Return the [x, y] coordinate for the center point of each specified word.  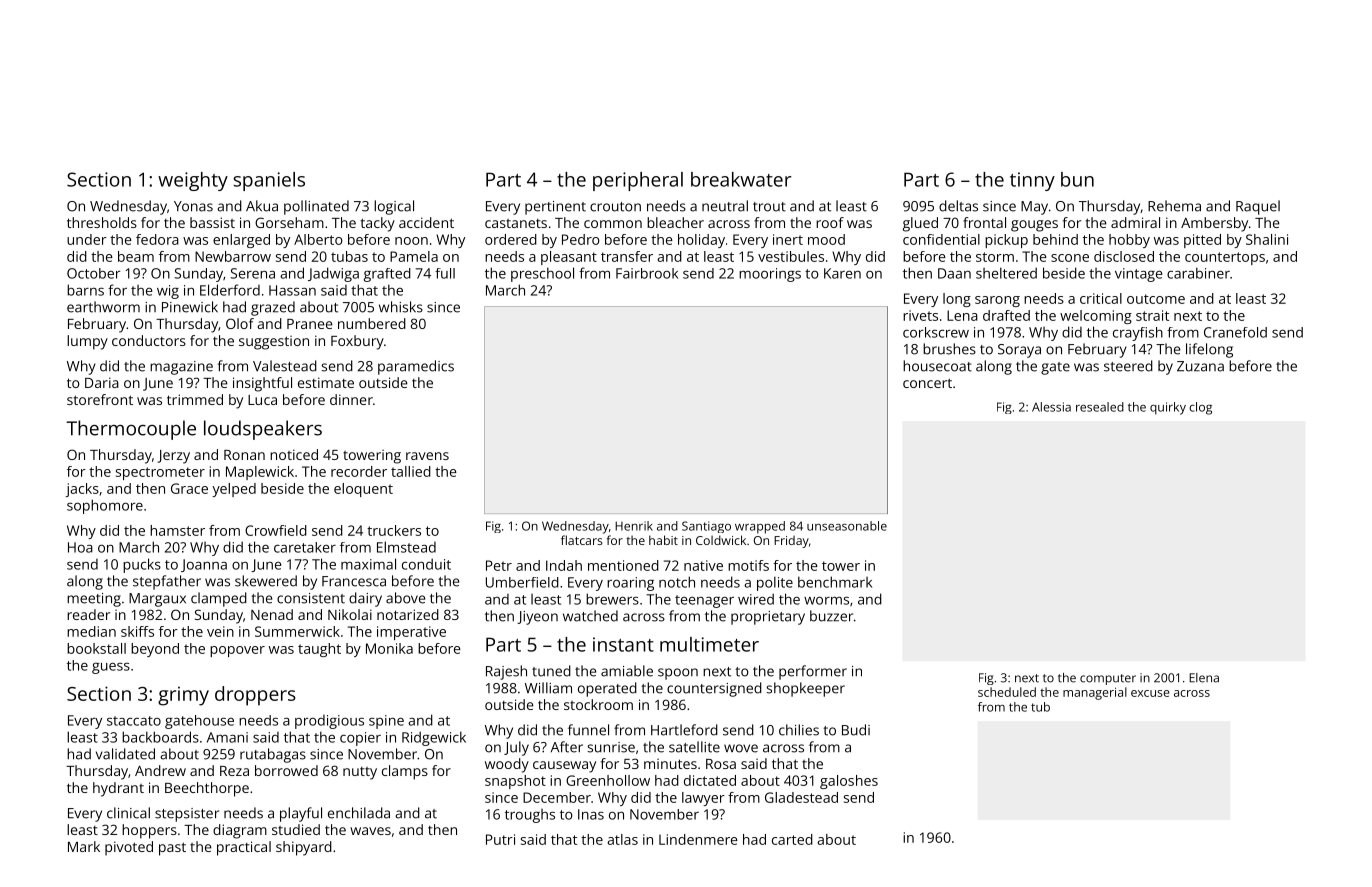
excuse [1150, 693]
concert [927, 383]
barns [85, 290]
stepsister [187, 815]
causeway [564, 767]
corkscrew [936, 332]
